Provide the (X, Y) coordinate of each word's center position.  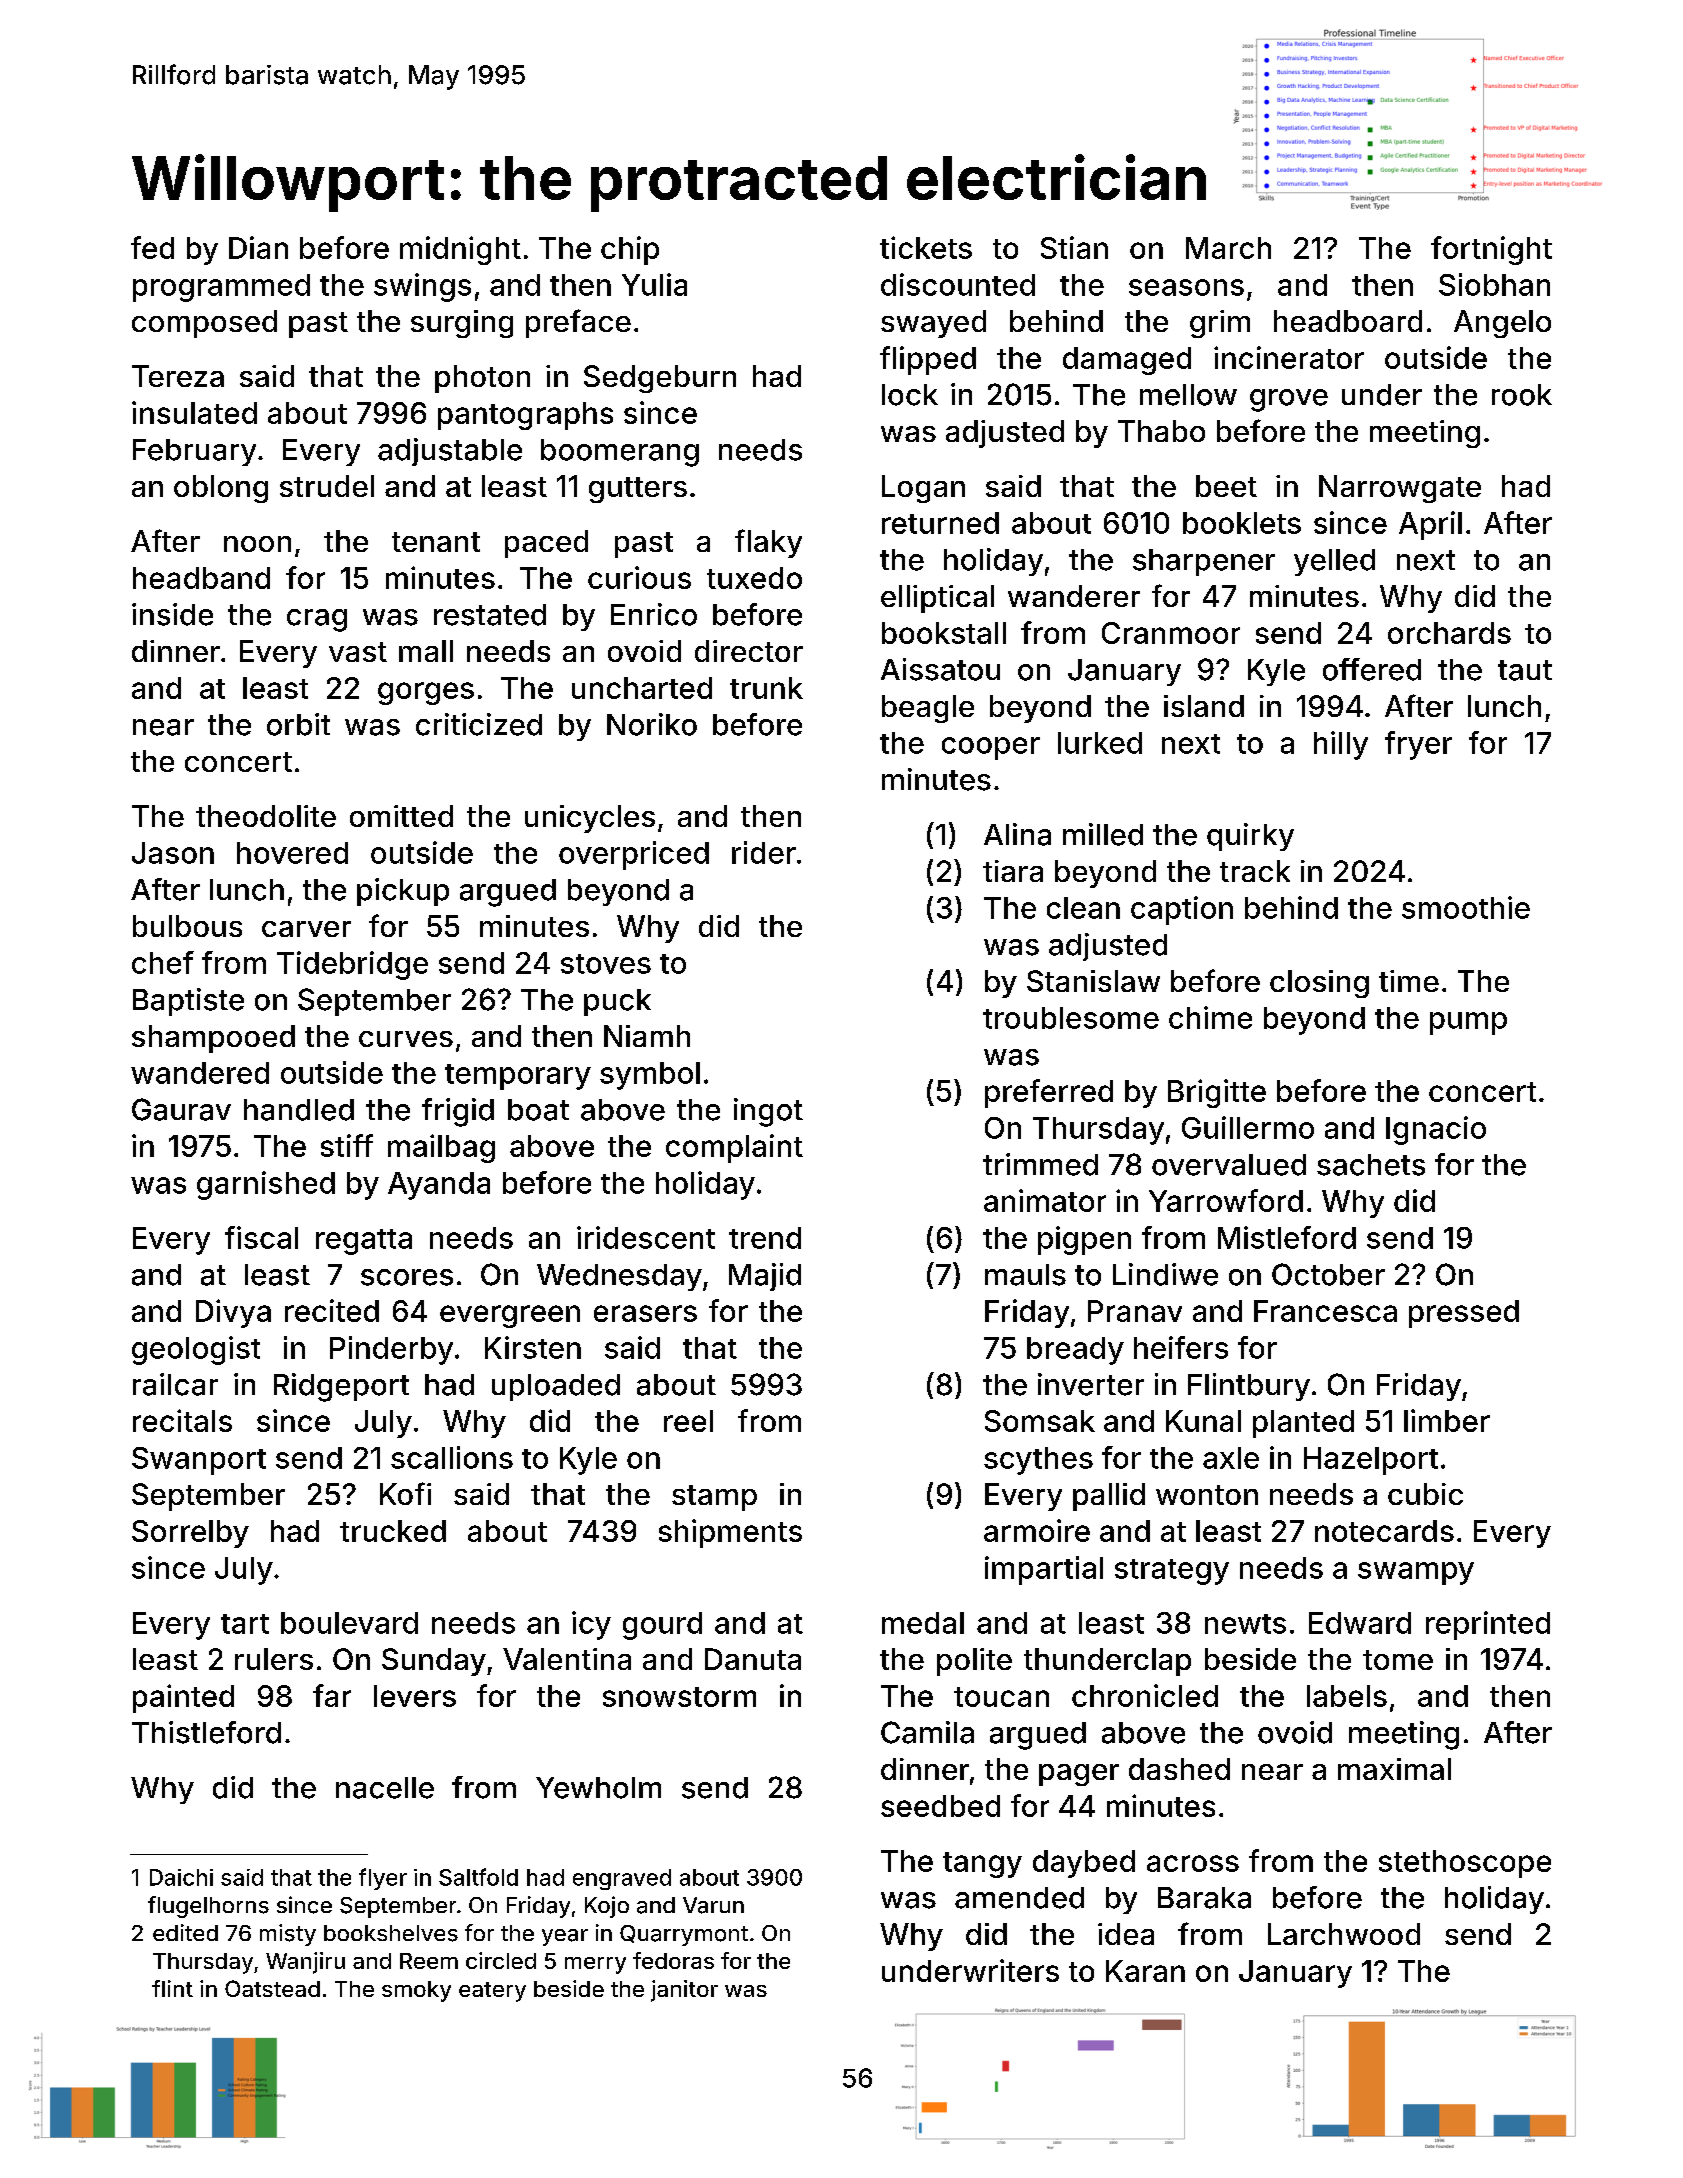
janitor (684, 1991)
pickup (403, 892)
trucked (393, 1531)
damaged (1127, 361)
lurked (1100, 743)
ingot (768, 1112)
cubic (1425, 1494)
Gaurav (181, 1109)
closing (1319, 984)
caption (1182, 910)
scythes (1038, 1461)
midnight (460, 250)
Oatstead (272, 1988)
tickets (926, 247)
